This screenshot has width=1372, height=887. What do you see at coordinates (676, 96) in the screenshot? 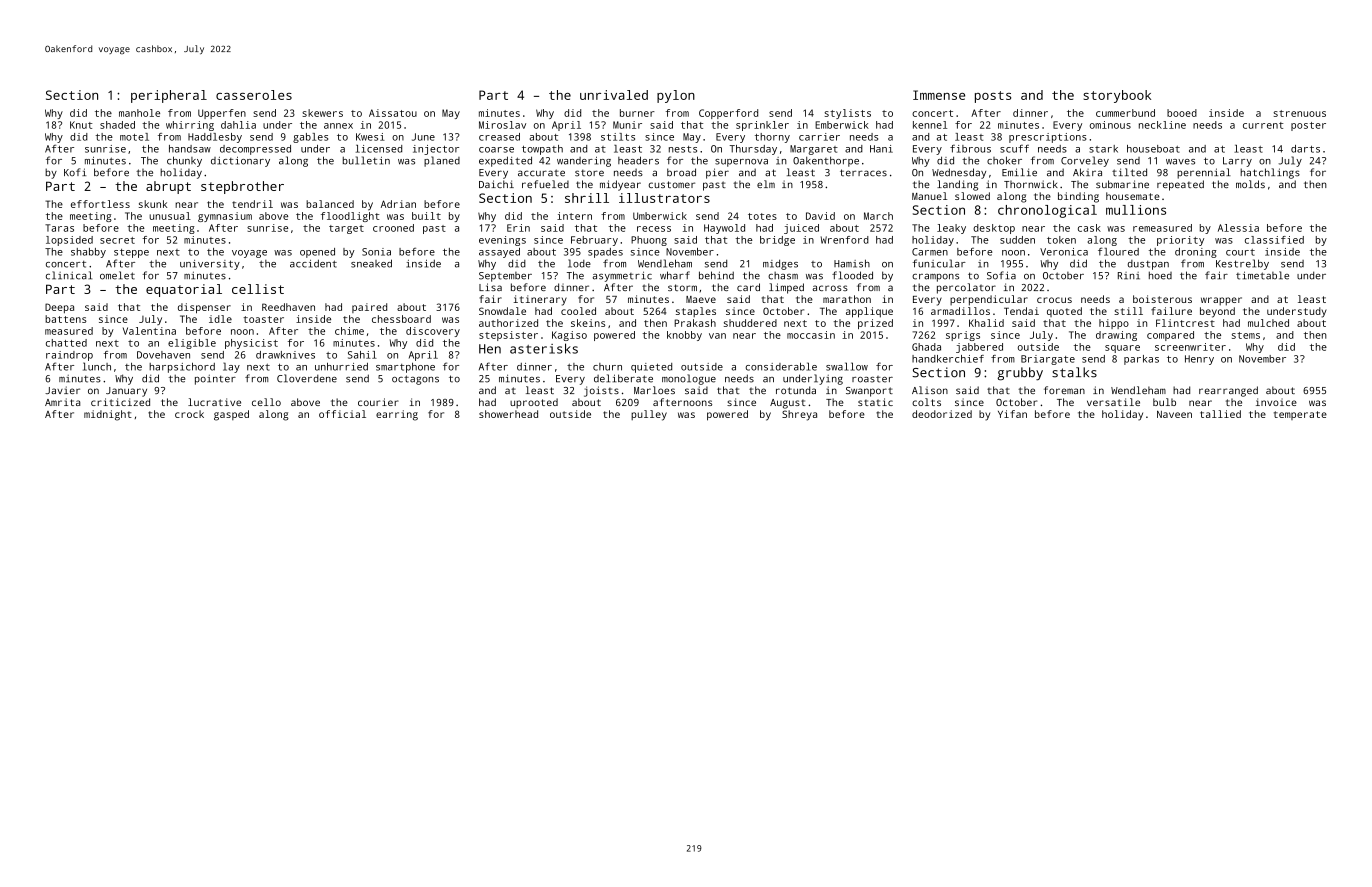
I see `pylon` at bounding box center [676, 96].
